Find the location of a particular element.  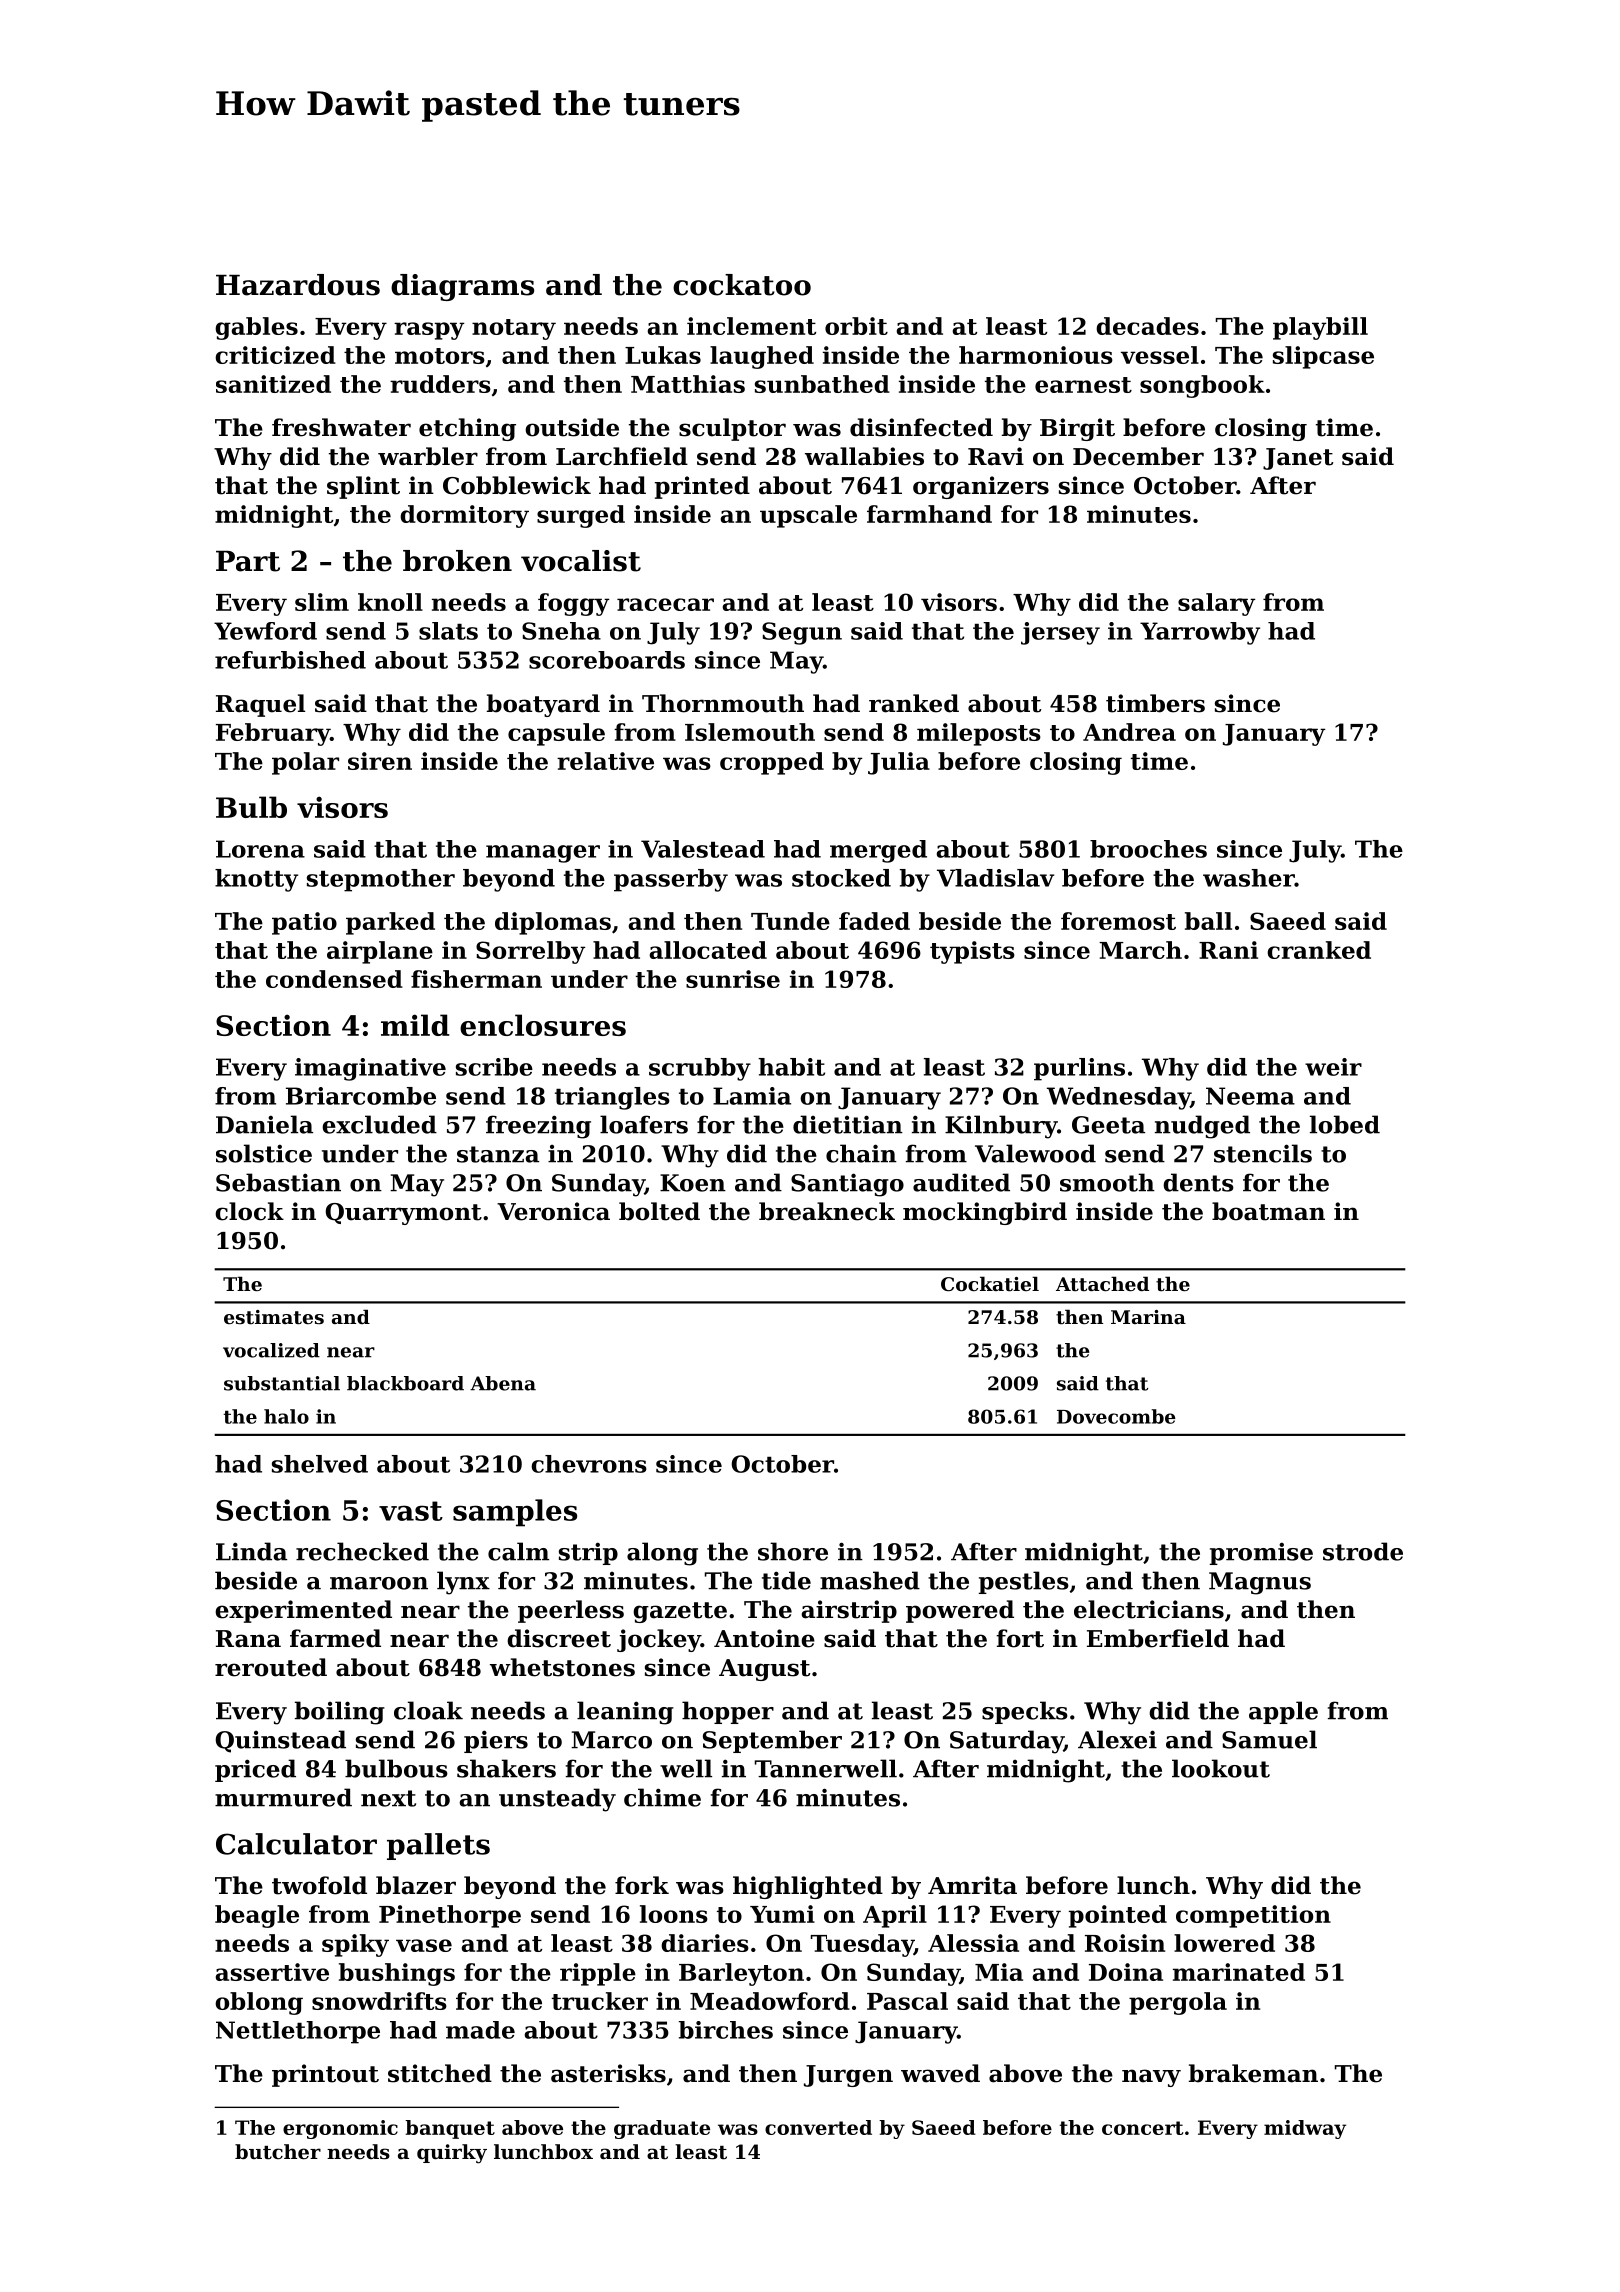

scribe is located at coordinates (494, 1067).
